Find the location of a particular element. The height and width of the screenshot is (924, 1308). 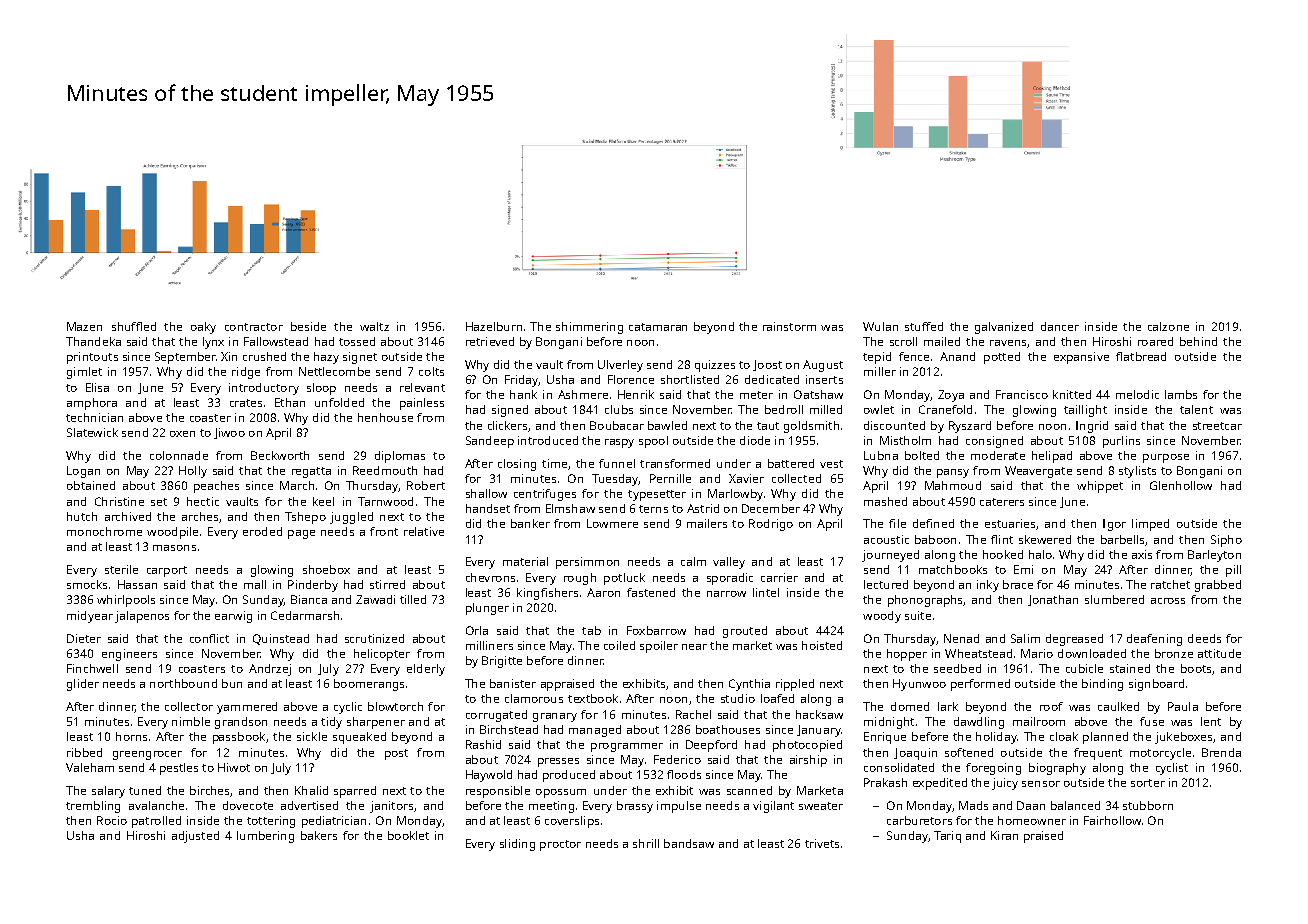

glider is located at coordinates (83, 685).
